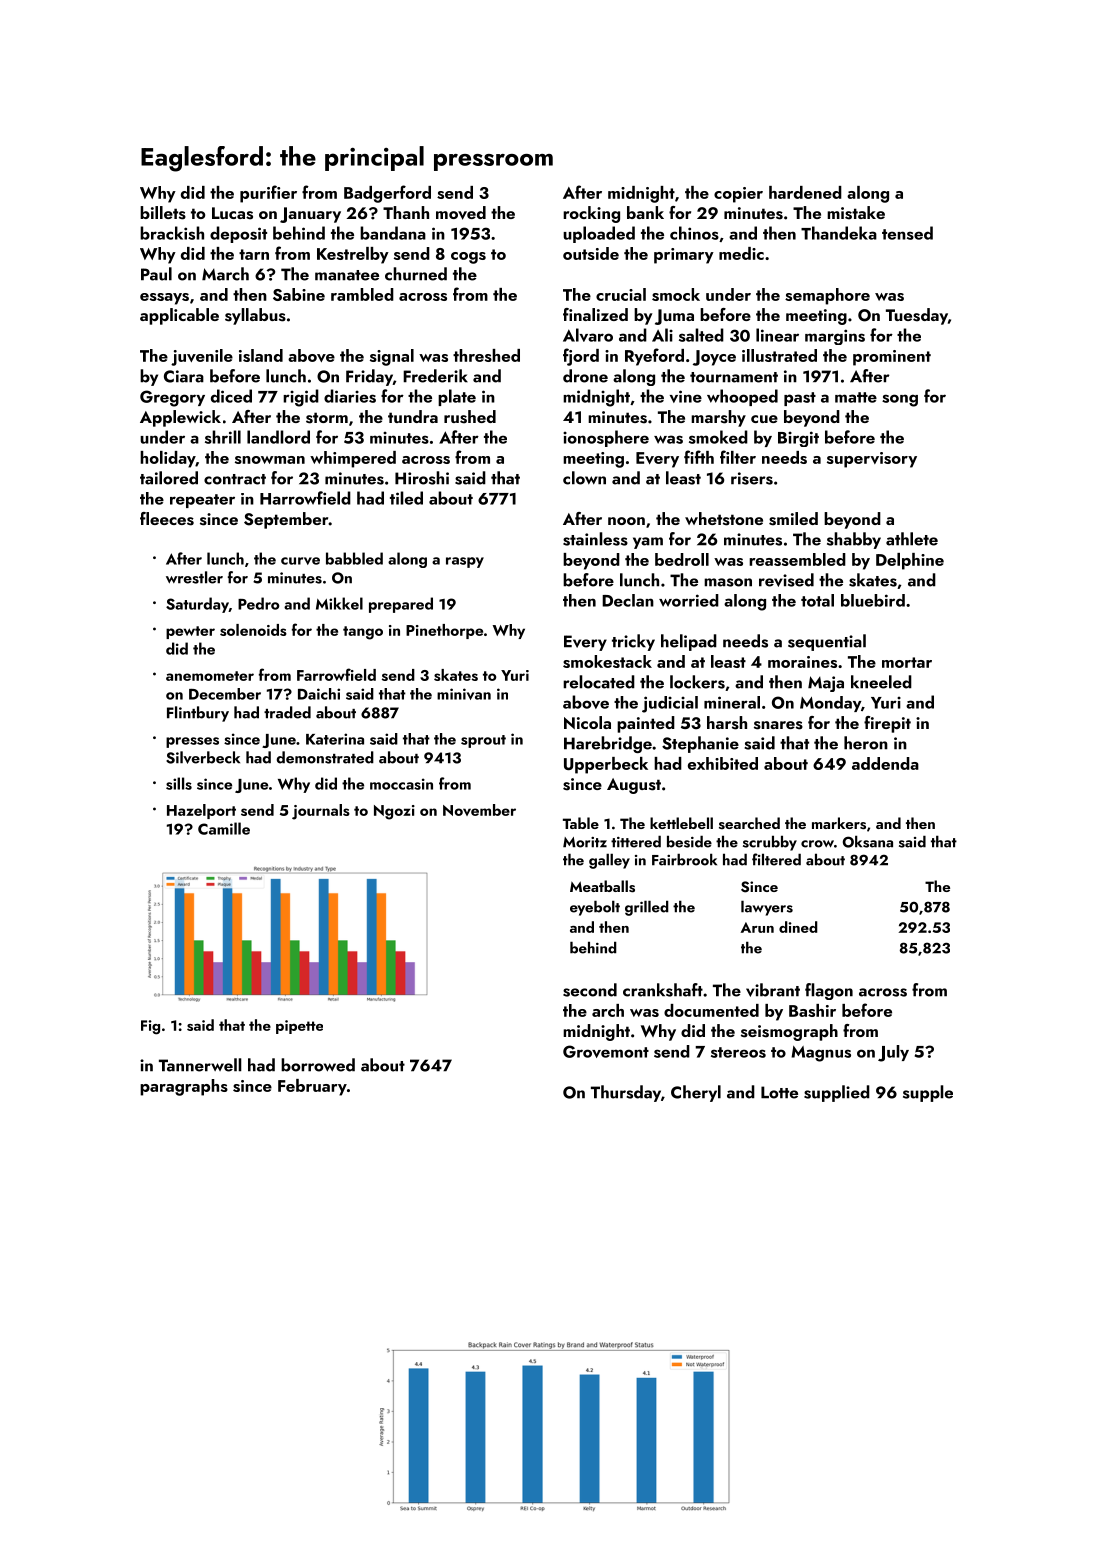 The height and width of the screenshot is (1551, 1097). I want to click on ionosphere, so click(606, 438).
